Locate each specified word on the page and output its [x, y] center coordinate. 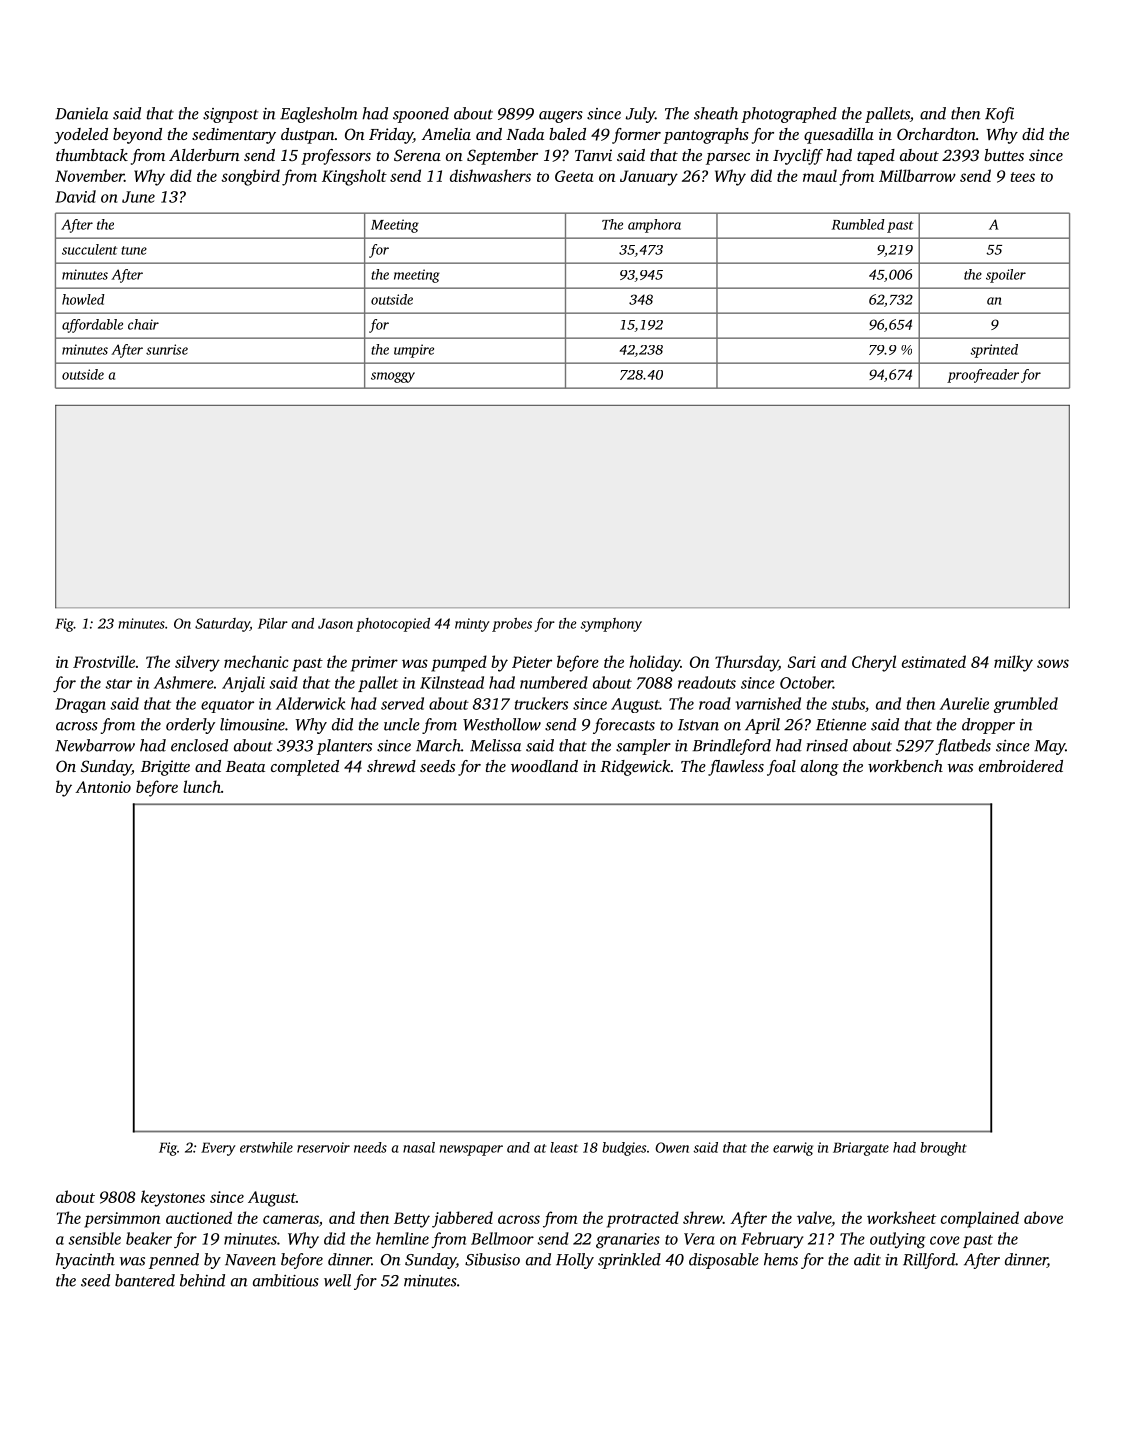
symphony [611, 625]
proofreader [983, 376]
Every [218, 1149]
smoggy [393, 377]
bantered [145, 1280]
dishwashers [490, 175]
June [138, 197]
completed [305, 768]
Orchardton [936, 134]
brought [943, 1149]
